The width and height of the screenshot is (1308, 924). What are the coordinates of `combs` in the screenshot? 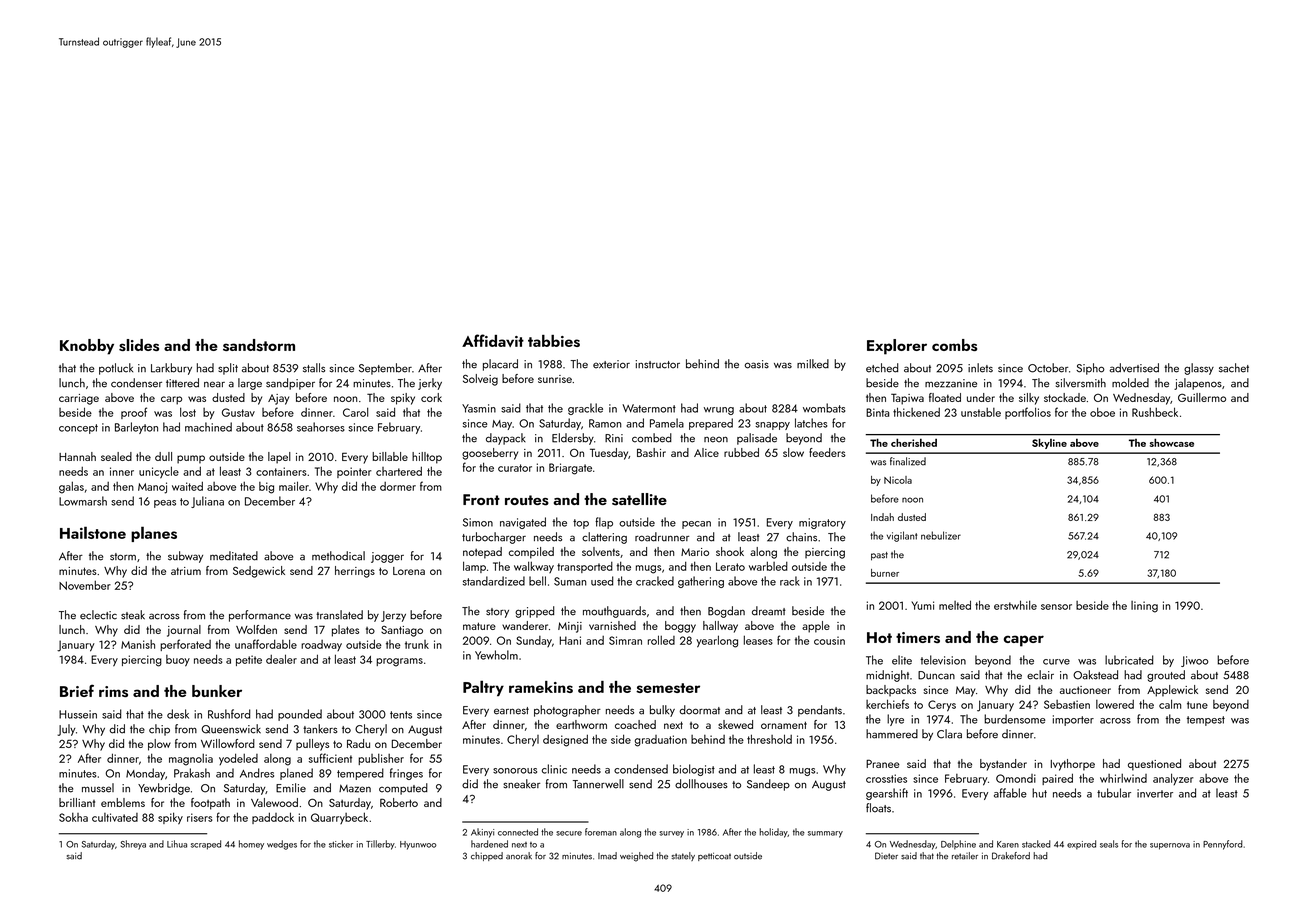 It's located at (954, 345).
